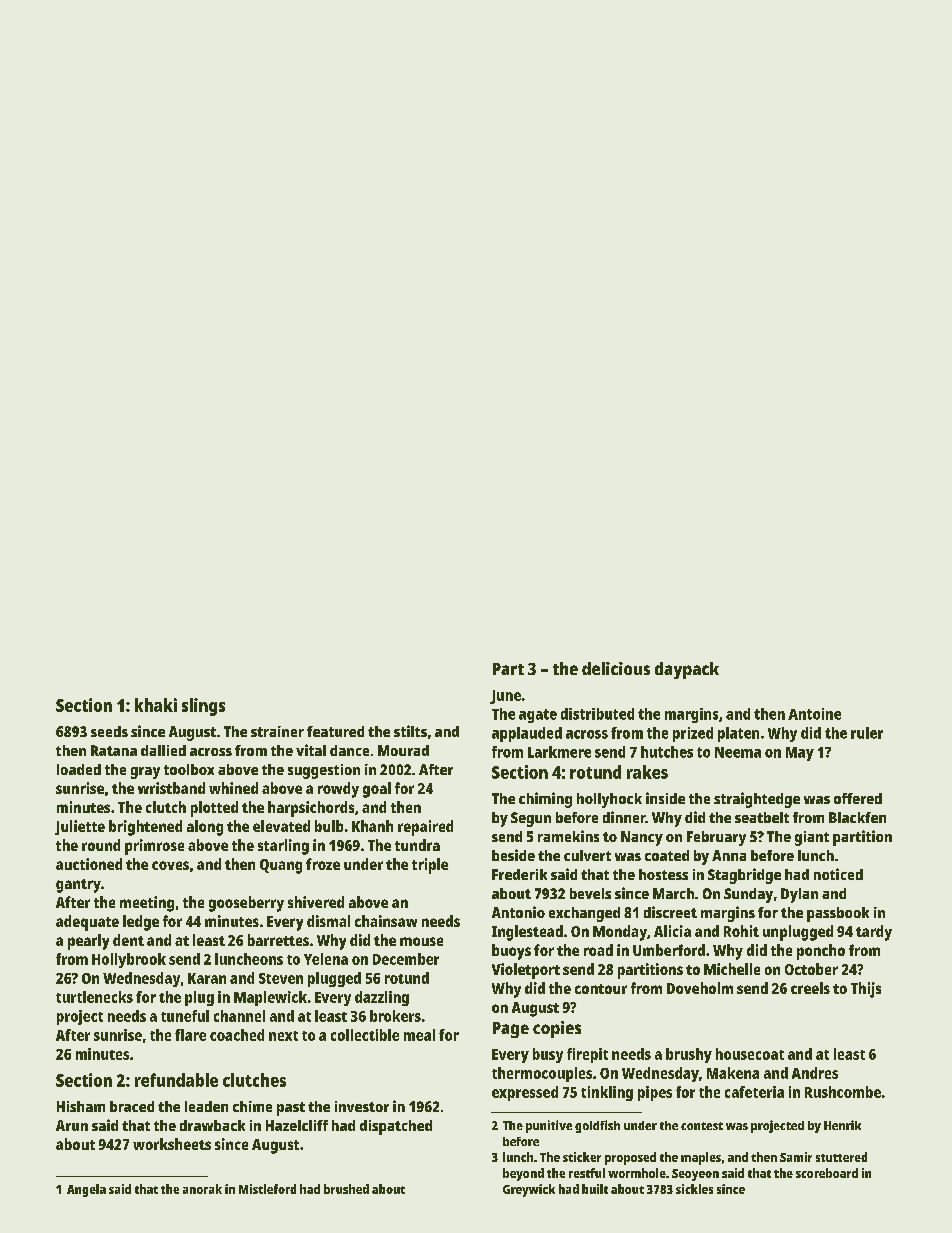 This screenshot has width=952, height=1233. I want to click on copies, so click(557, 1029).
